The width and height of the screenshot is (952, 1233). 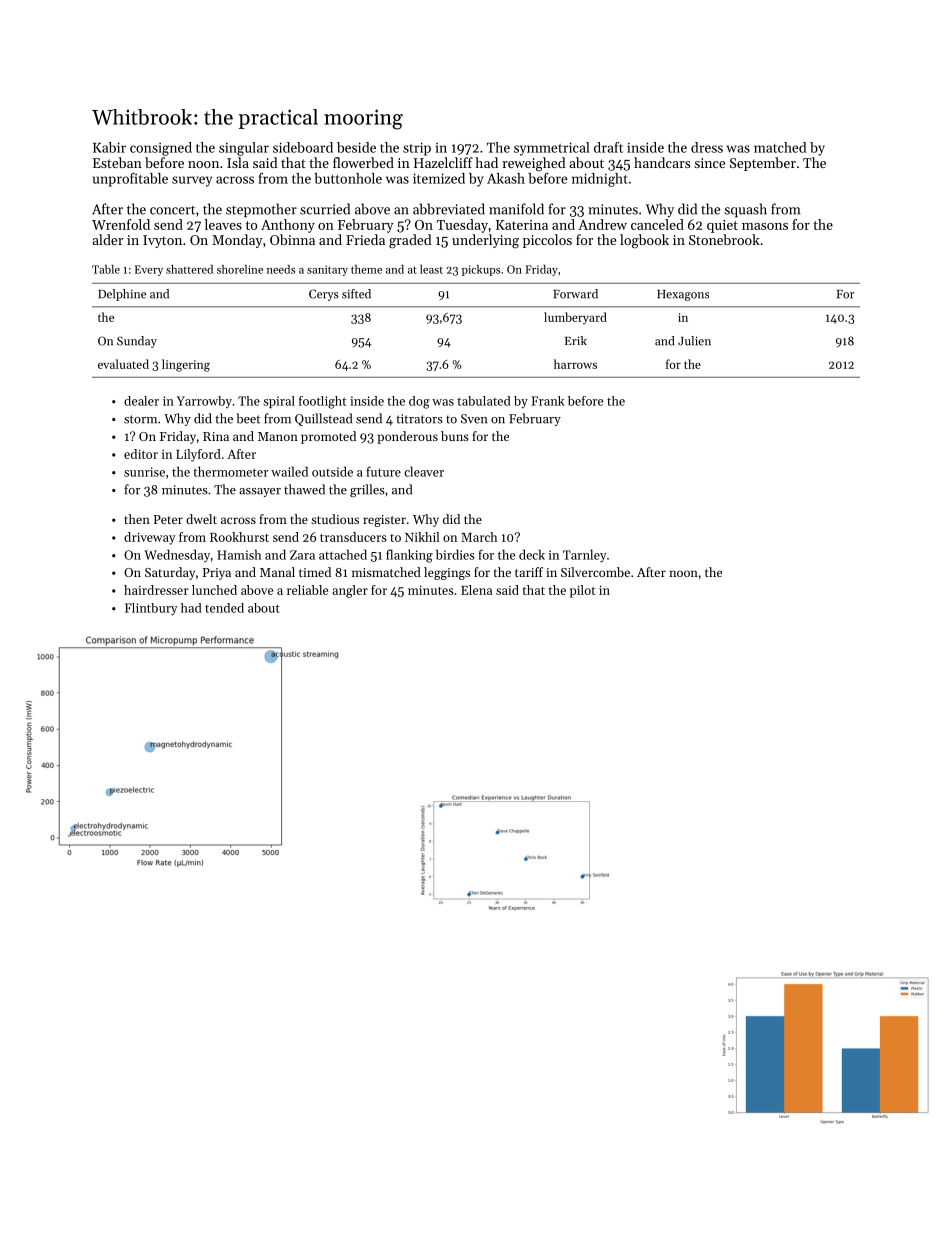 What do you see at coordinates (244, 149) in the screenshot?
I see `singular` at bounding box center [244, 149].
